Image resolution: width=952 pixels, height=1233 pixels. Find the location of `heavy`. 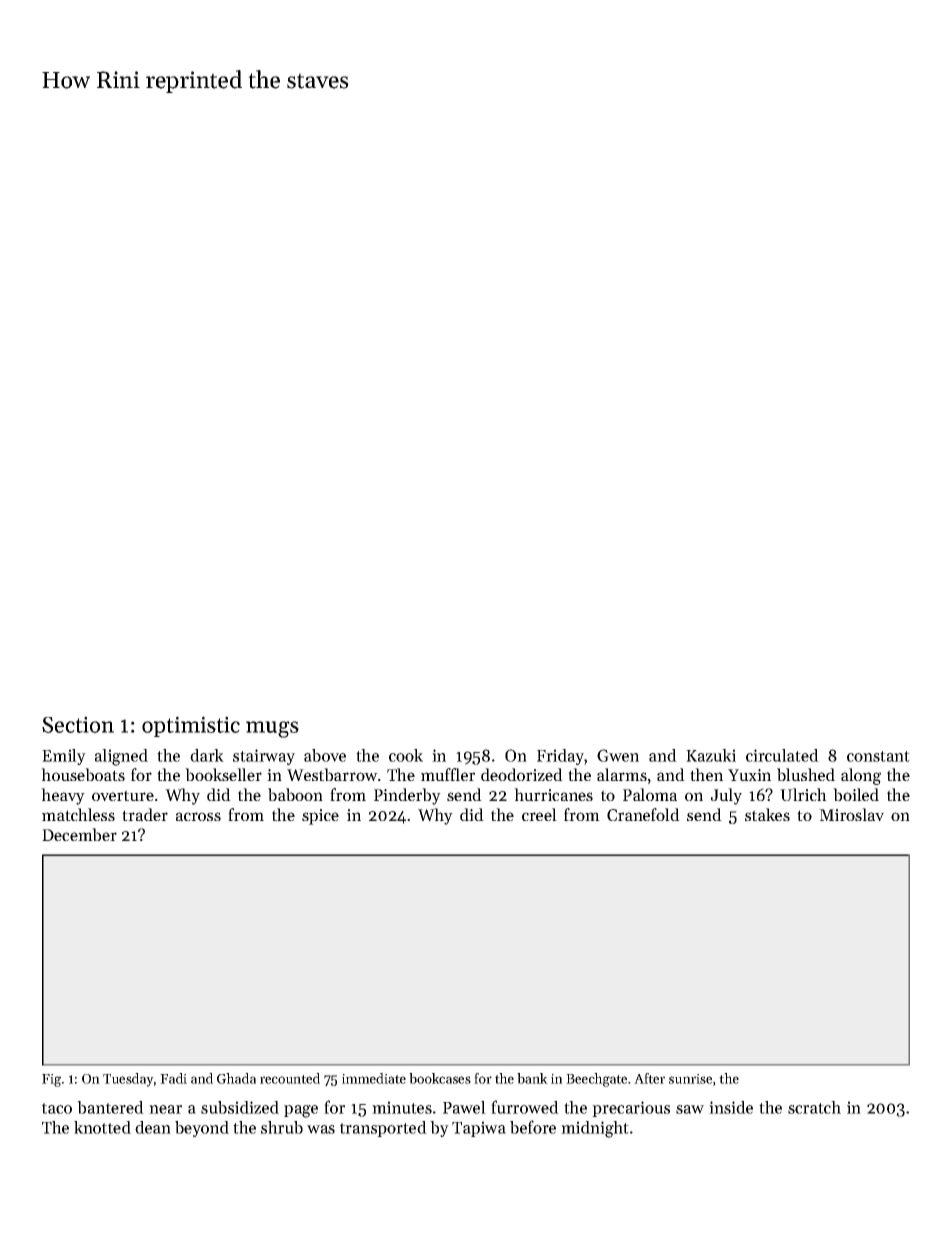

heavy is located at coordinates (63, 796).
